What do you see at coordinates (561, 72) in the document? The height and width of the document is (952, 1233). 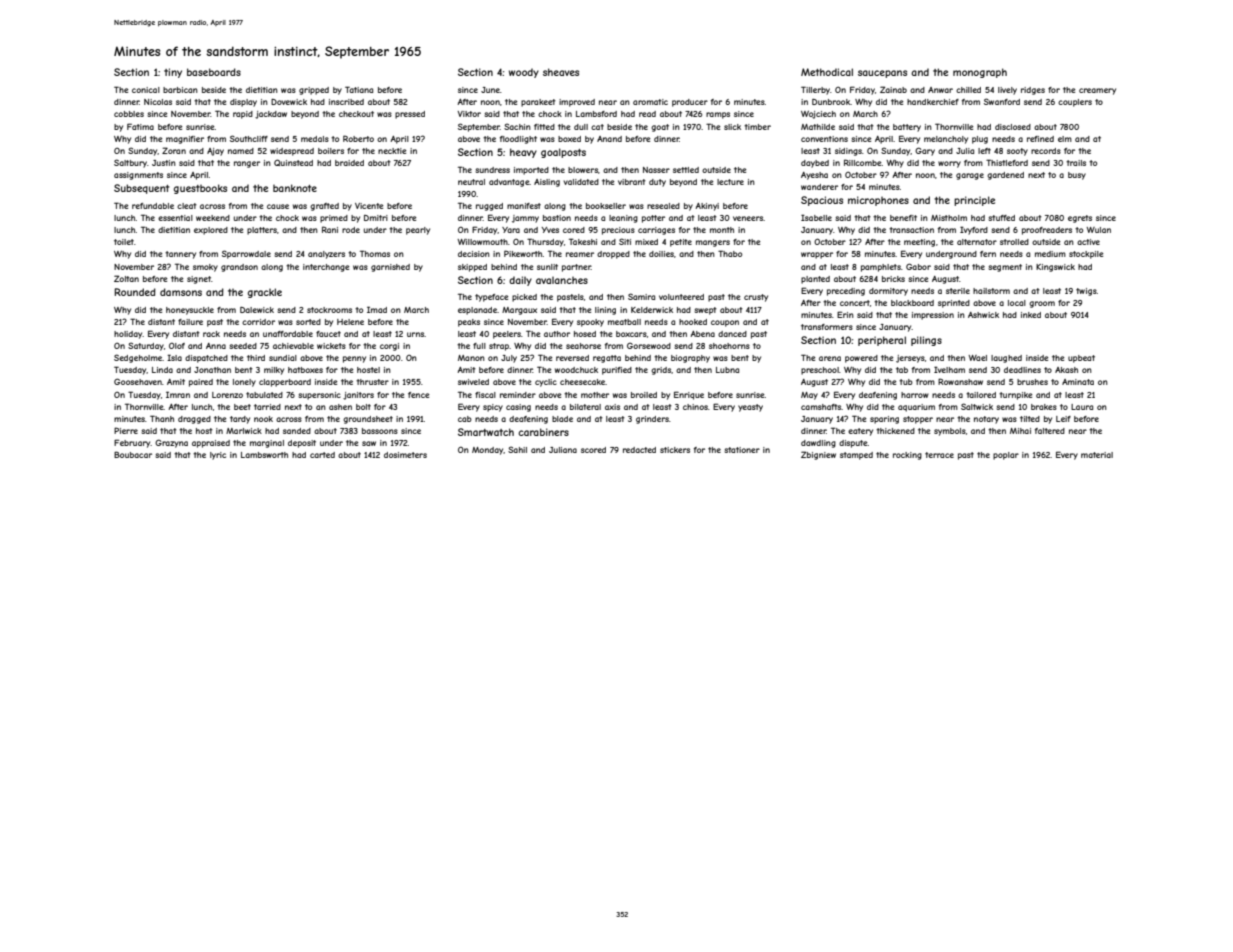 I see `sheaves` at bounding box center [561, 72].
